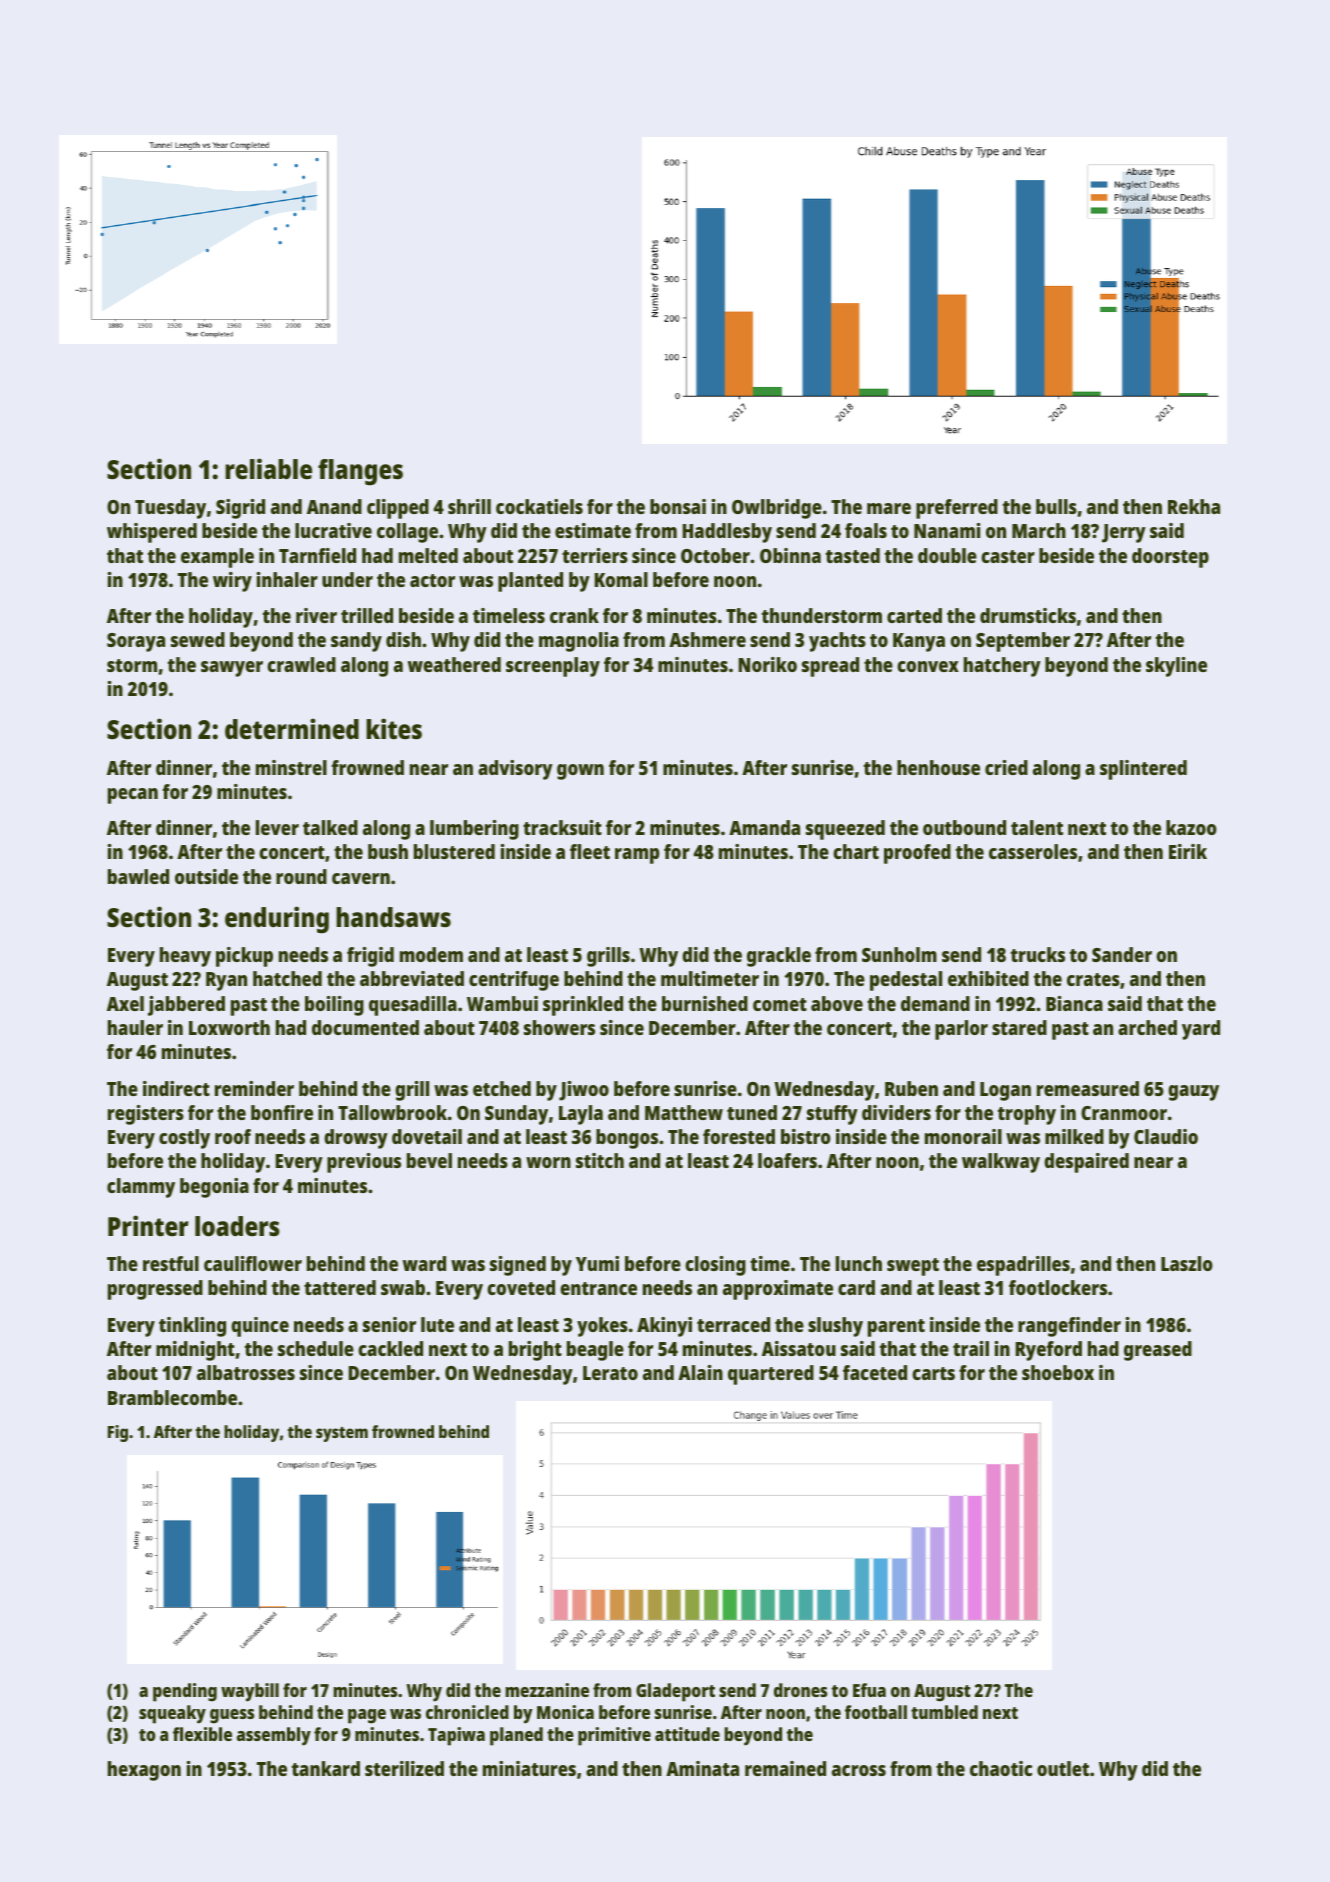 The width and height of the image is (1330, 1882). Describe the element at coordinates (144, 1771) in the image. I see `hexagon` at that location.
